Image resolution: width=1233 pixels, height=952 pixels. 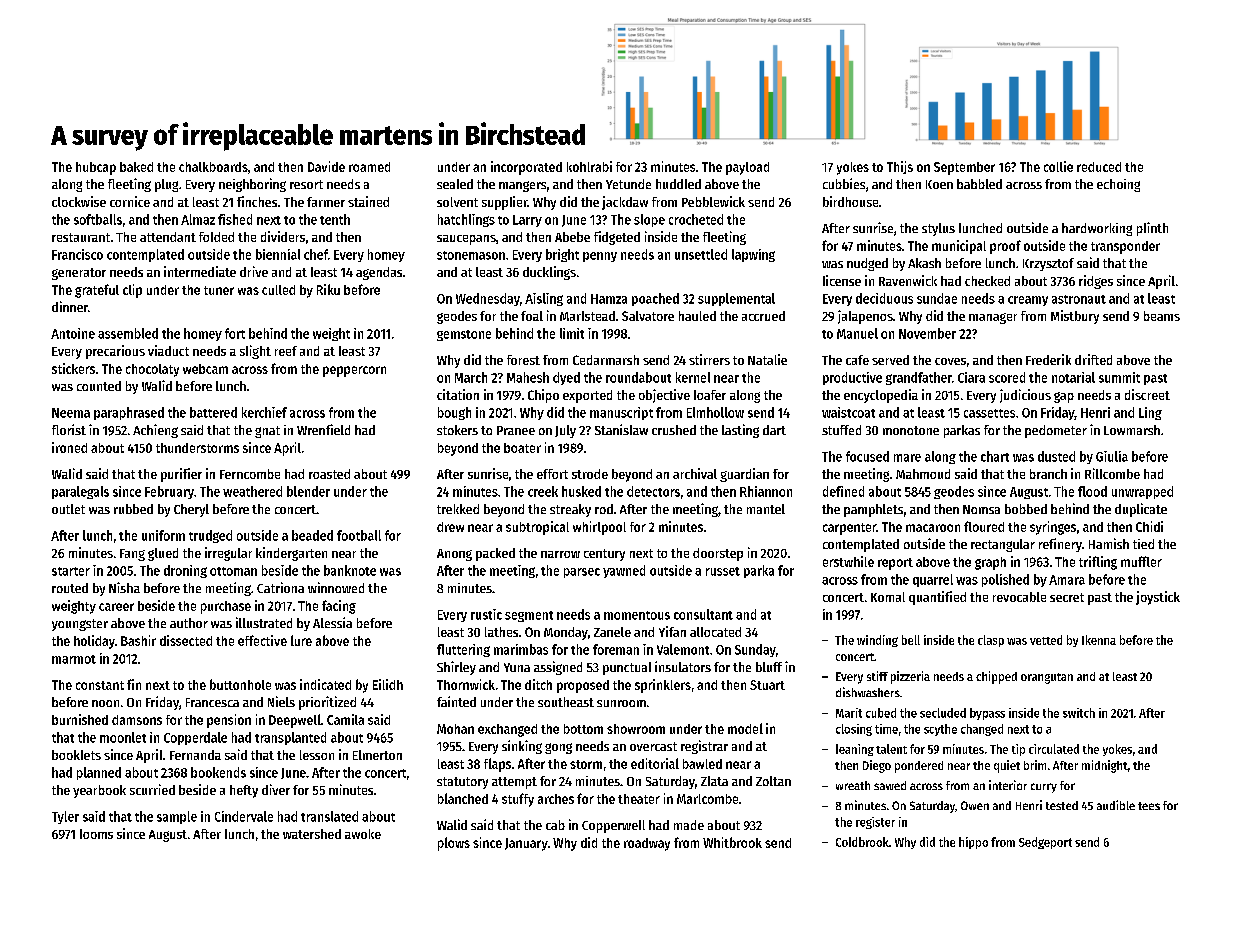 What do you see at coordinates (329, 474) in the page?
I see `roasted` at bounding box center [329, 474].
